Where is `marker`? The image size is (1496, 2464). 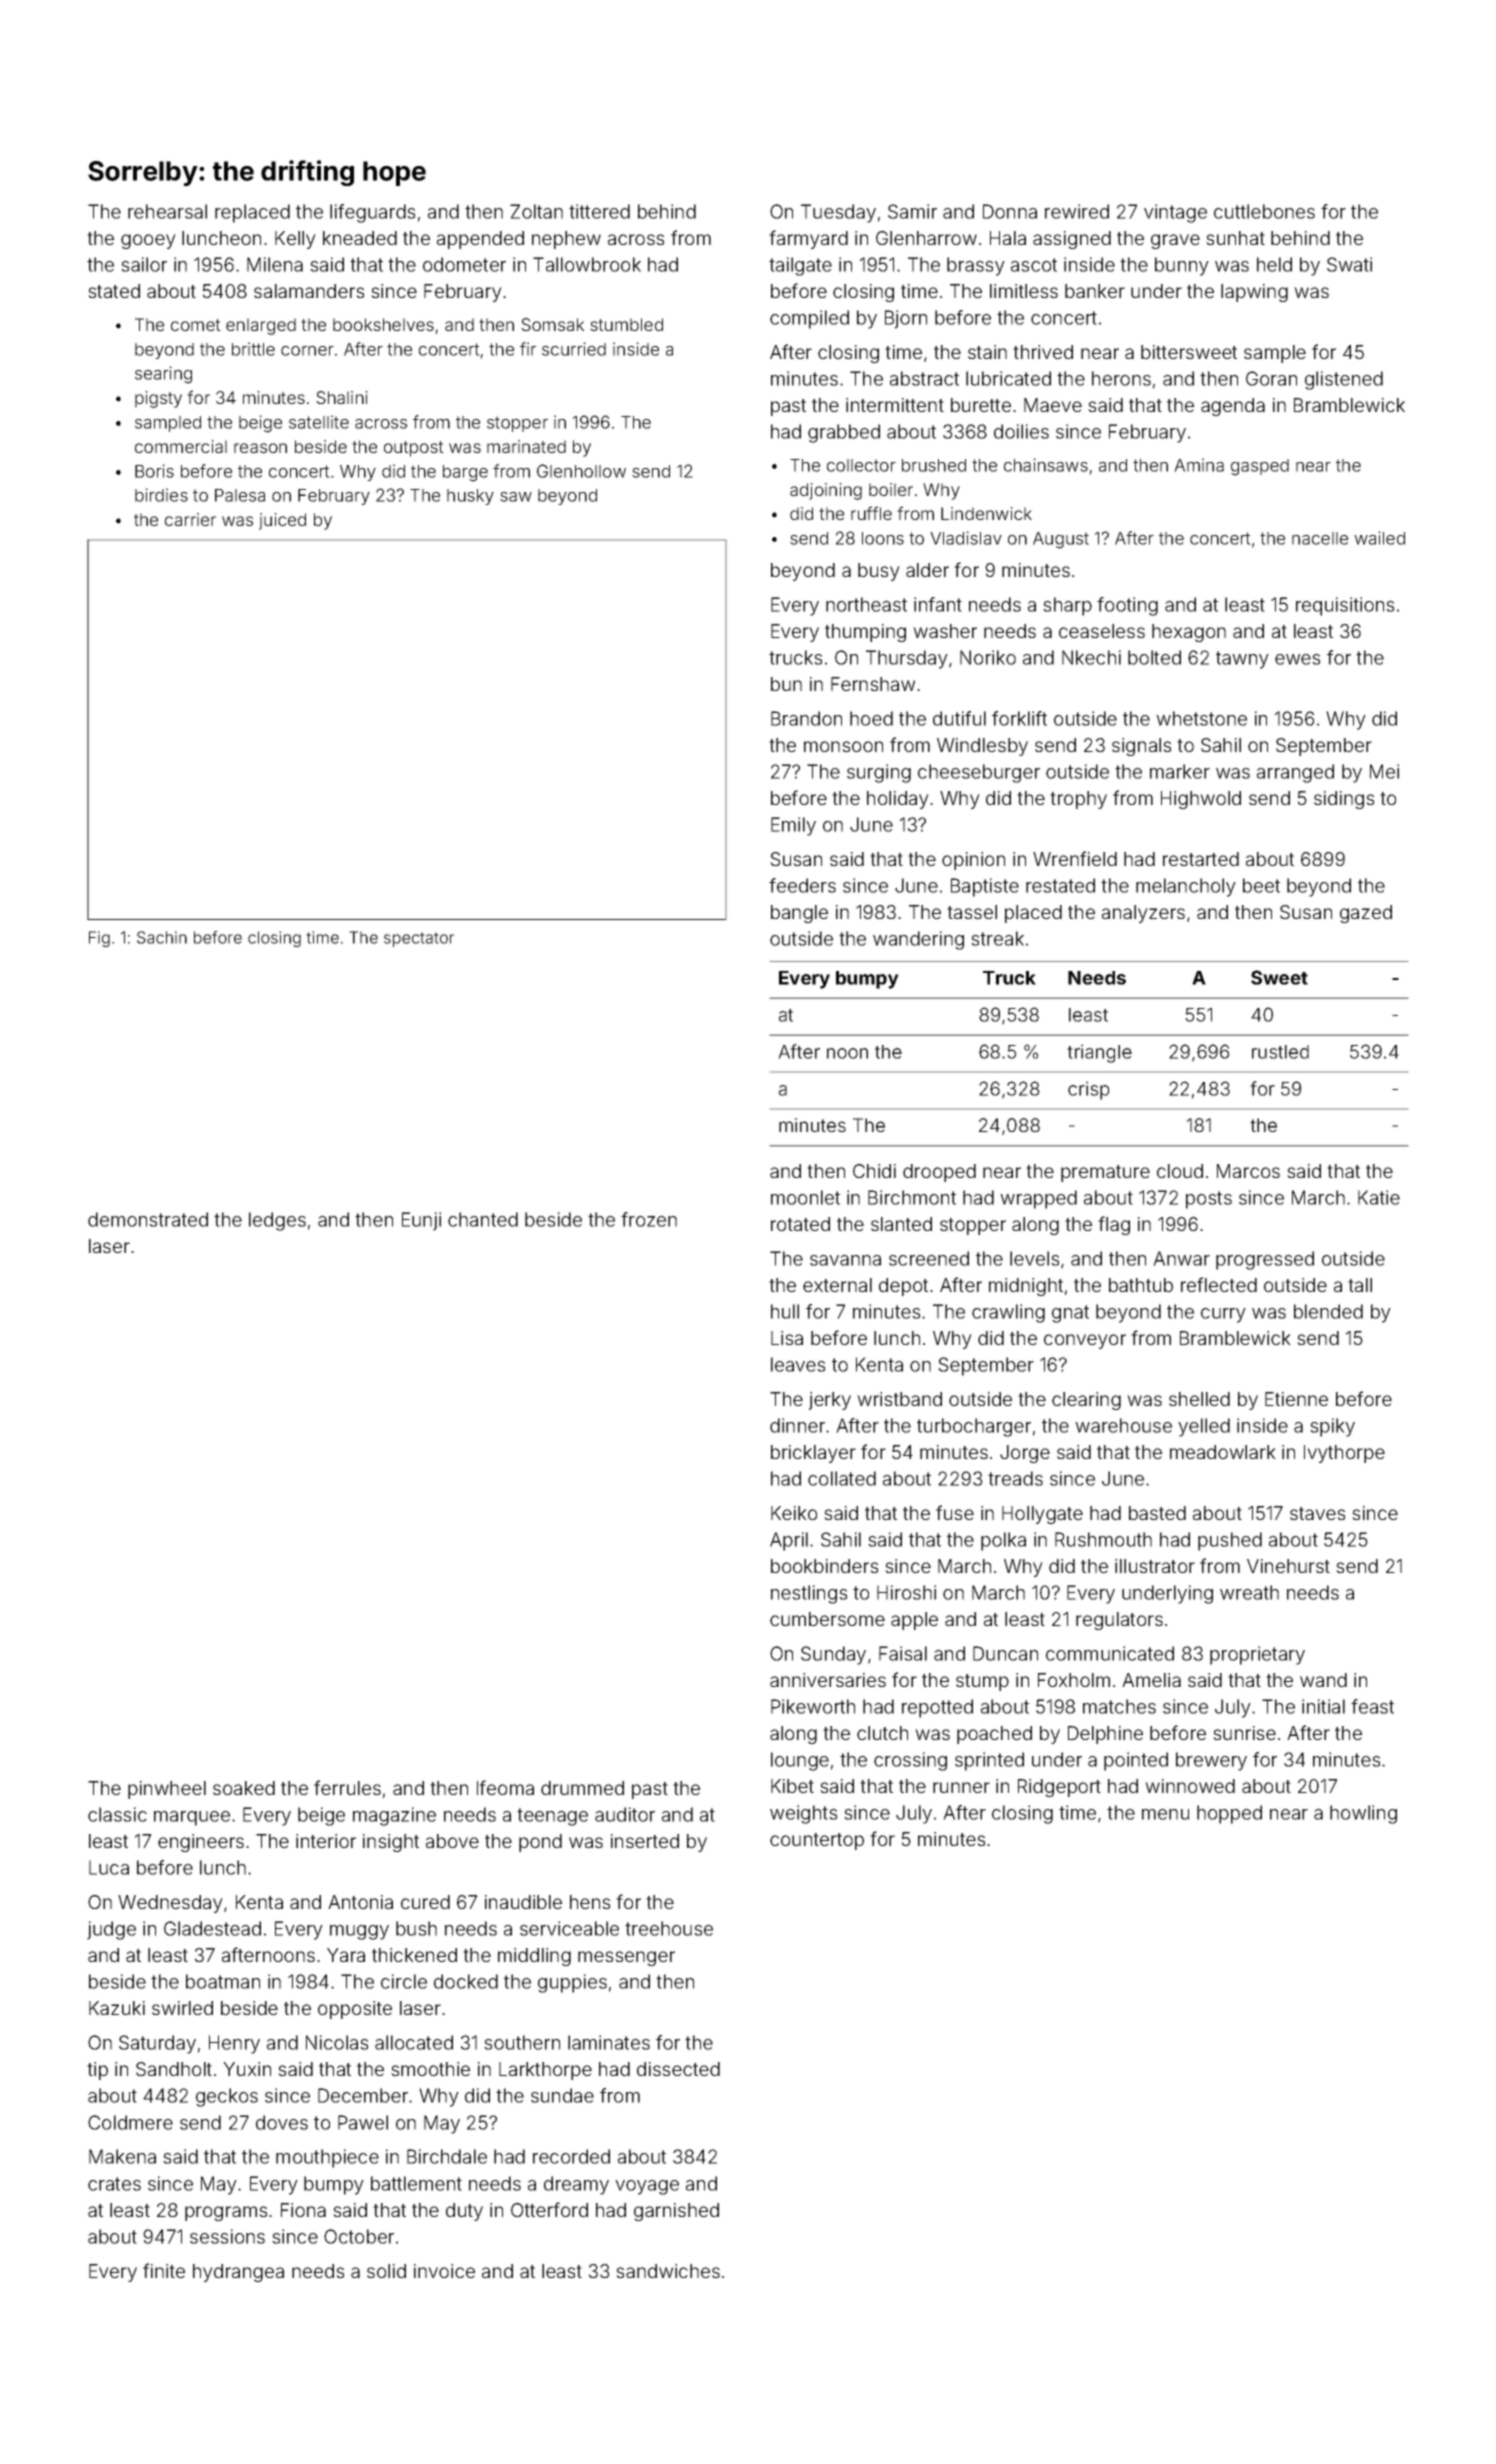
marker is located at coordinates (1180, 771).
